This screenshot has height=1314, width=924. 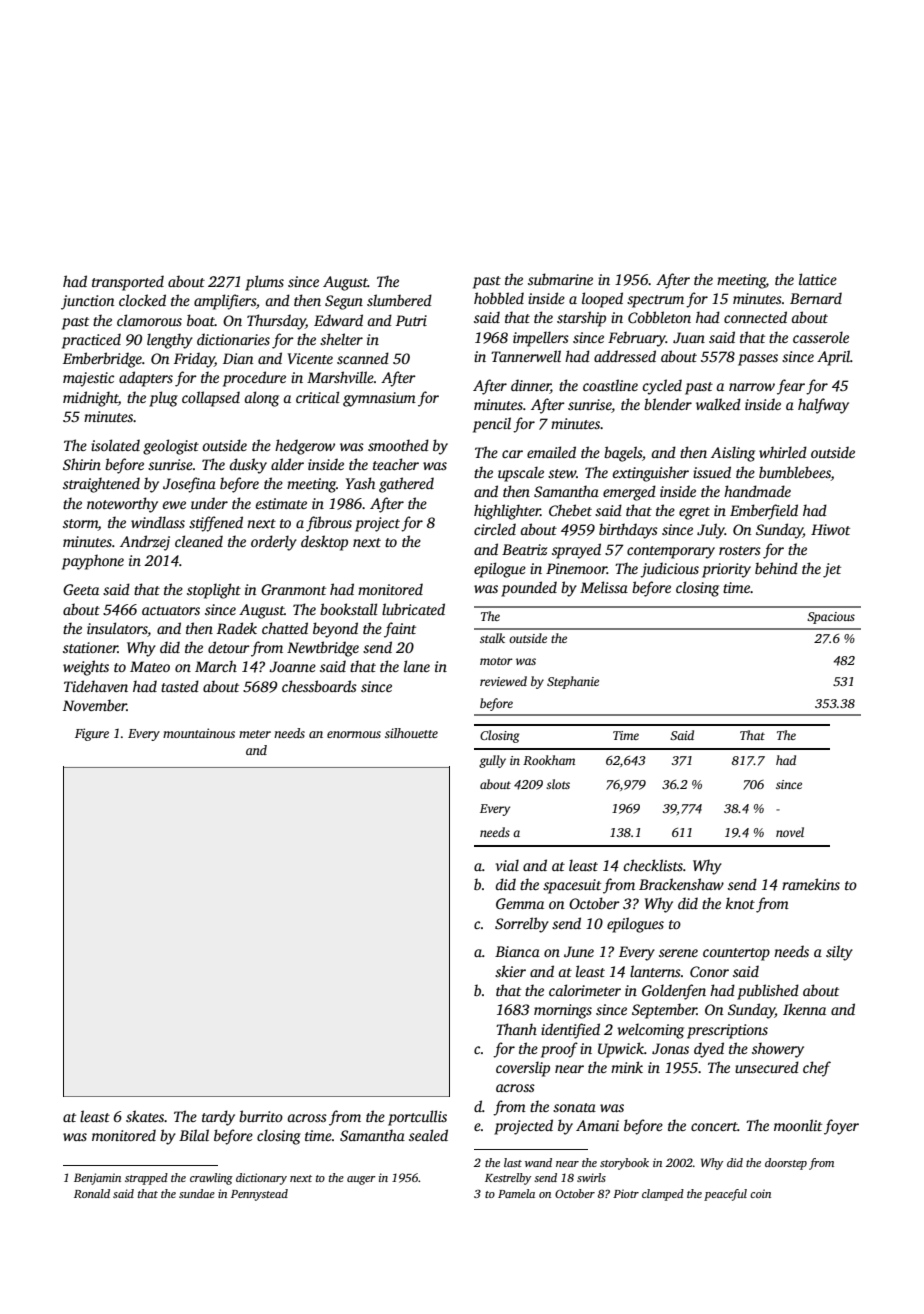 I want to click on stew, so click(x=562, y=473).
